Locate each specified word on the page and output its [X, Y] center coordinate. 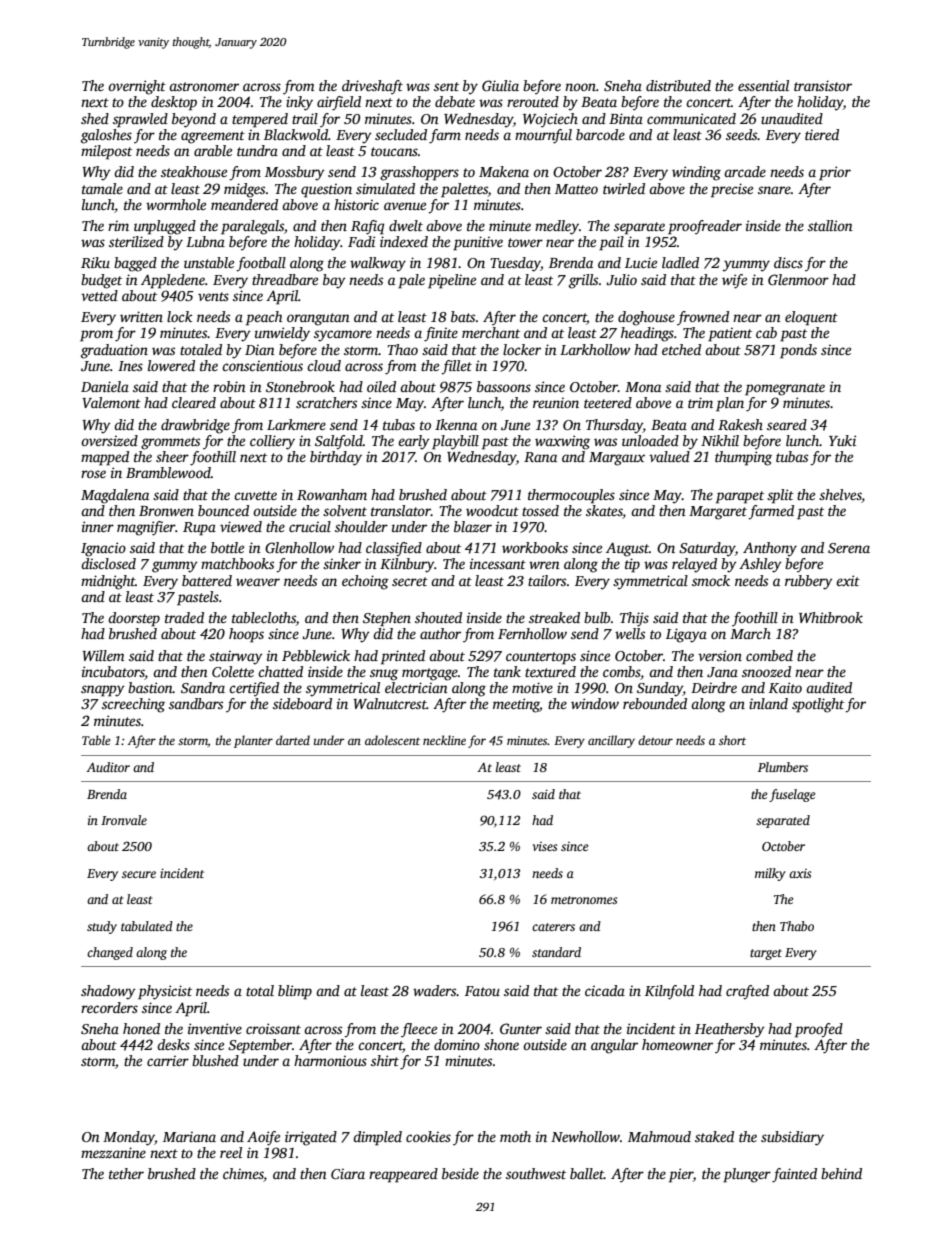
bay [334, 281]
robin [229, 386]
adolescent [392, 740]
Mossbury [295, 173]
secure [139, 874]
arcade [745, 171]
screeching [133, 705]
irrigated [311, 1138]
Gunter [521, 1028]
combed [769, 655]
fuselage [792, 795]
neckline [444, 740]
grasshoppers [419, 173]
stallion [830, 225]
